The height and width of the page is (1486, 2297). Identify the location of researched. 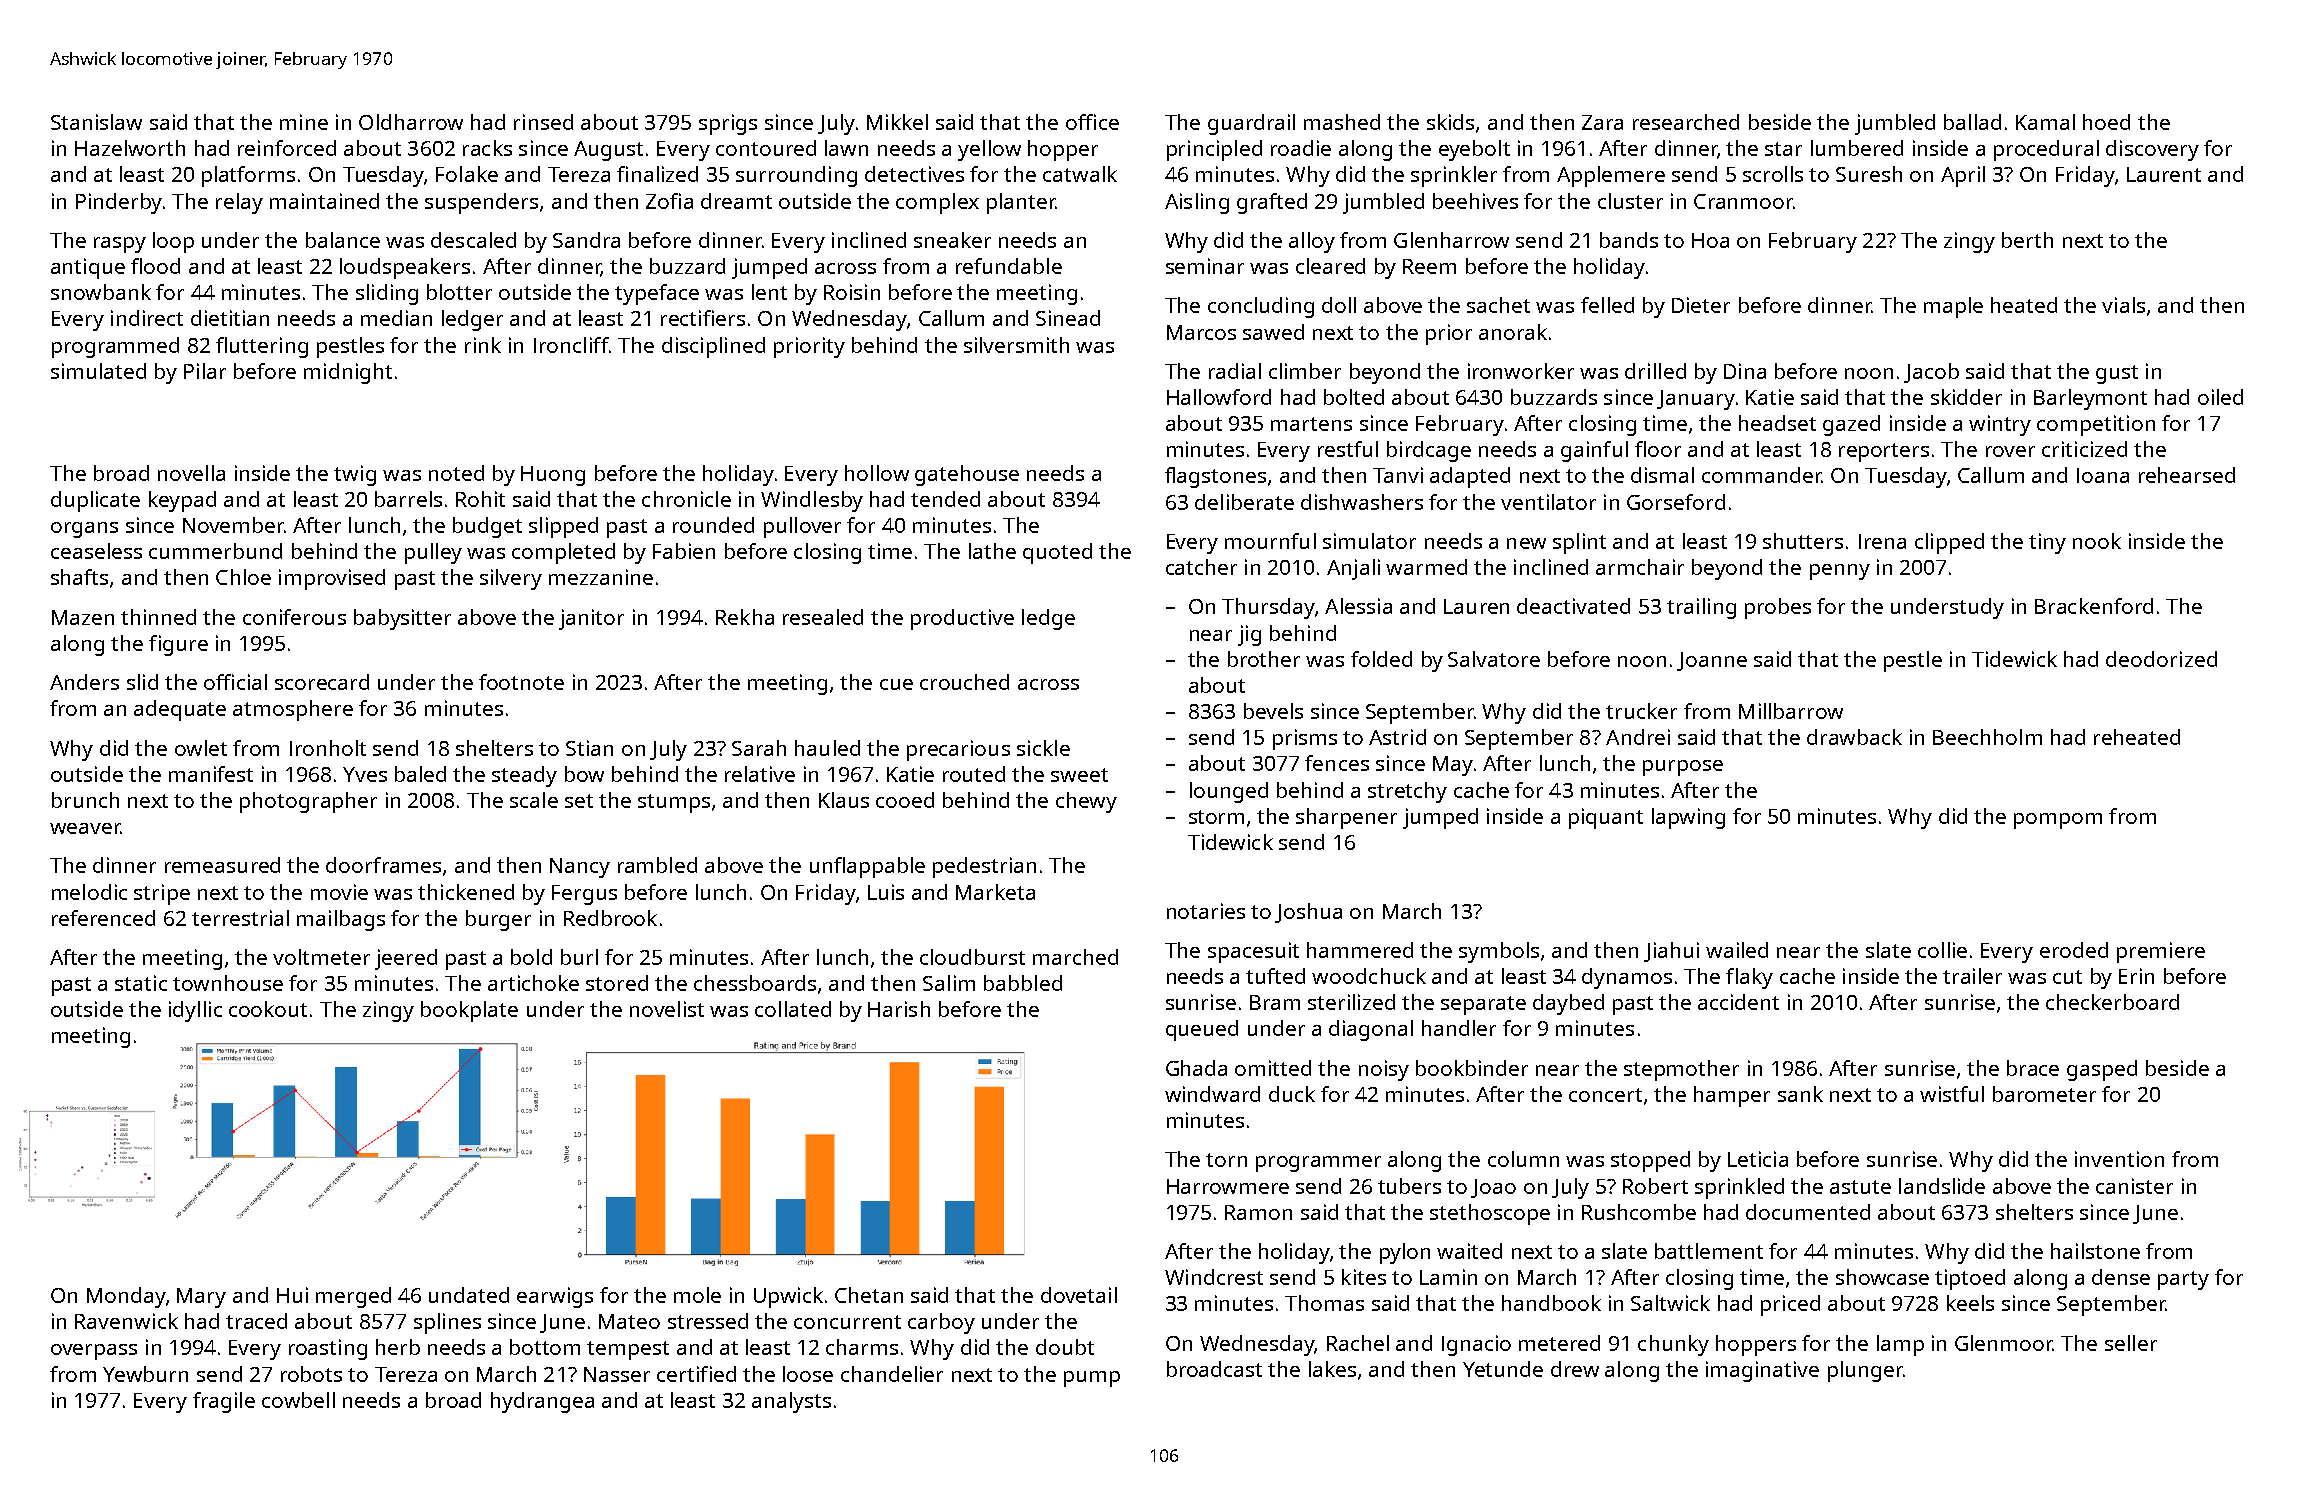
(1686, 122).
